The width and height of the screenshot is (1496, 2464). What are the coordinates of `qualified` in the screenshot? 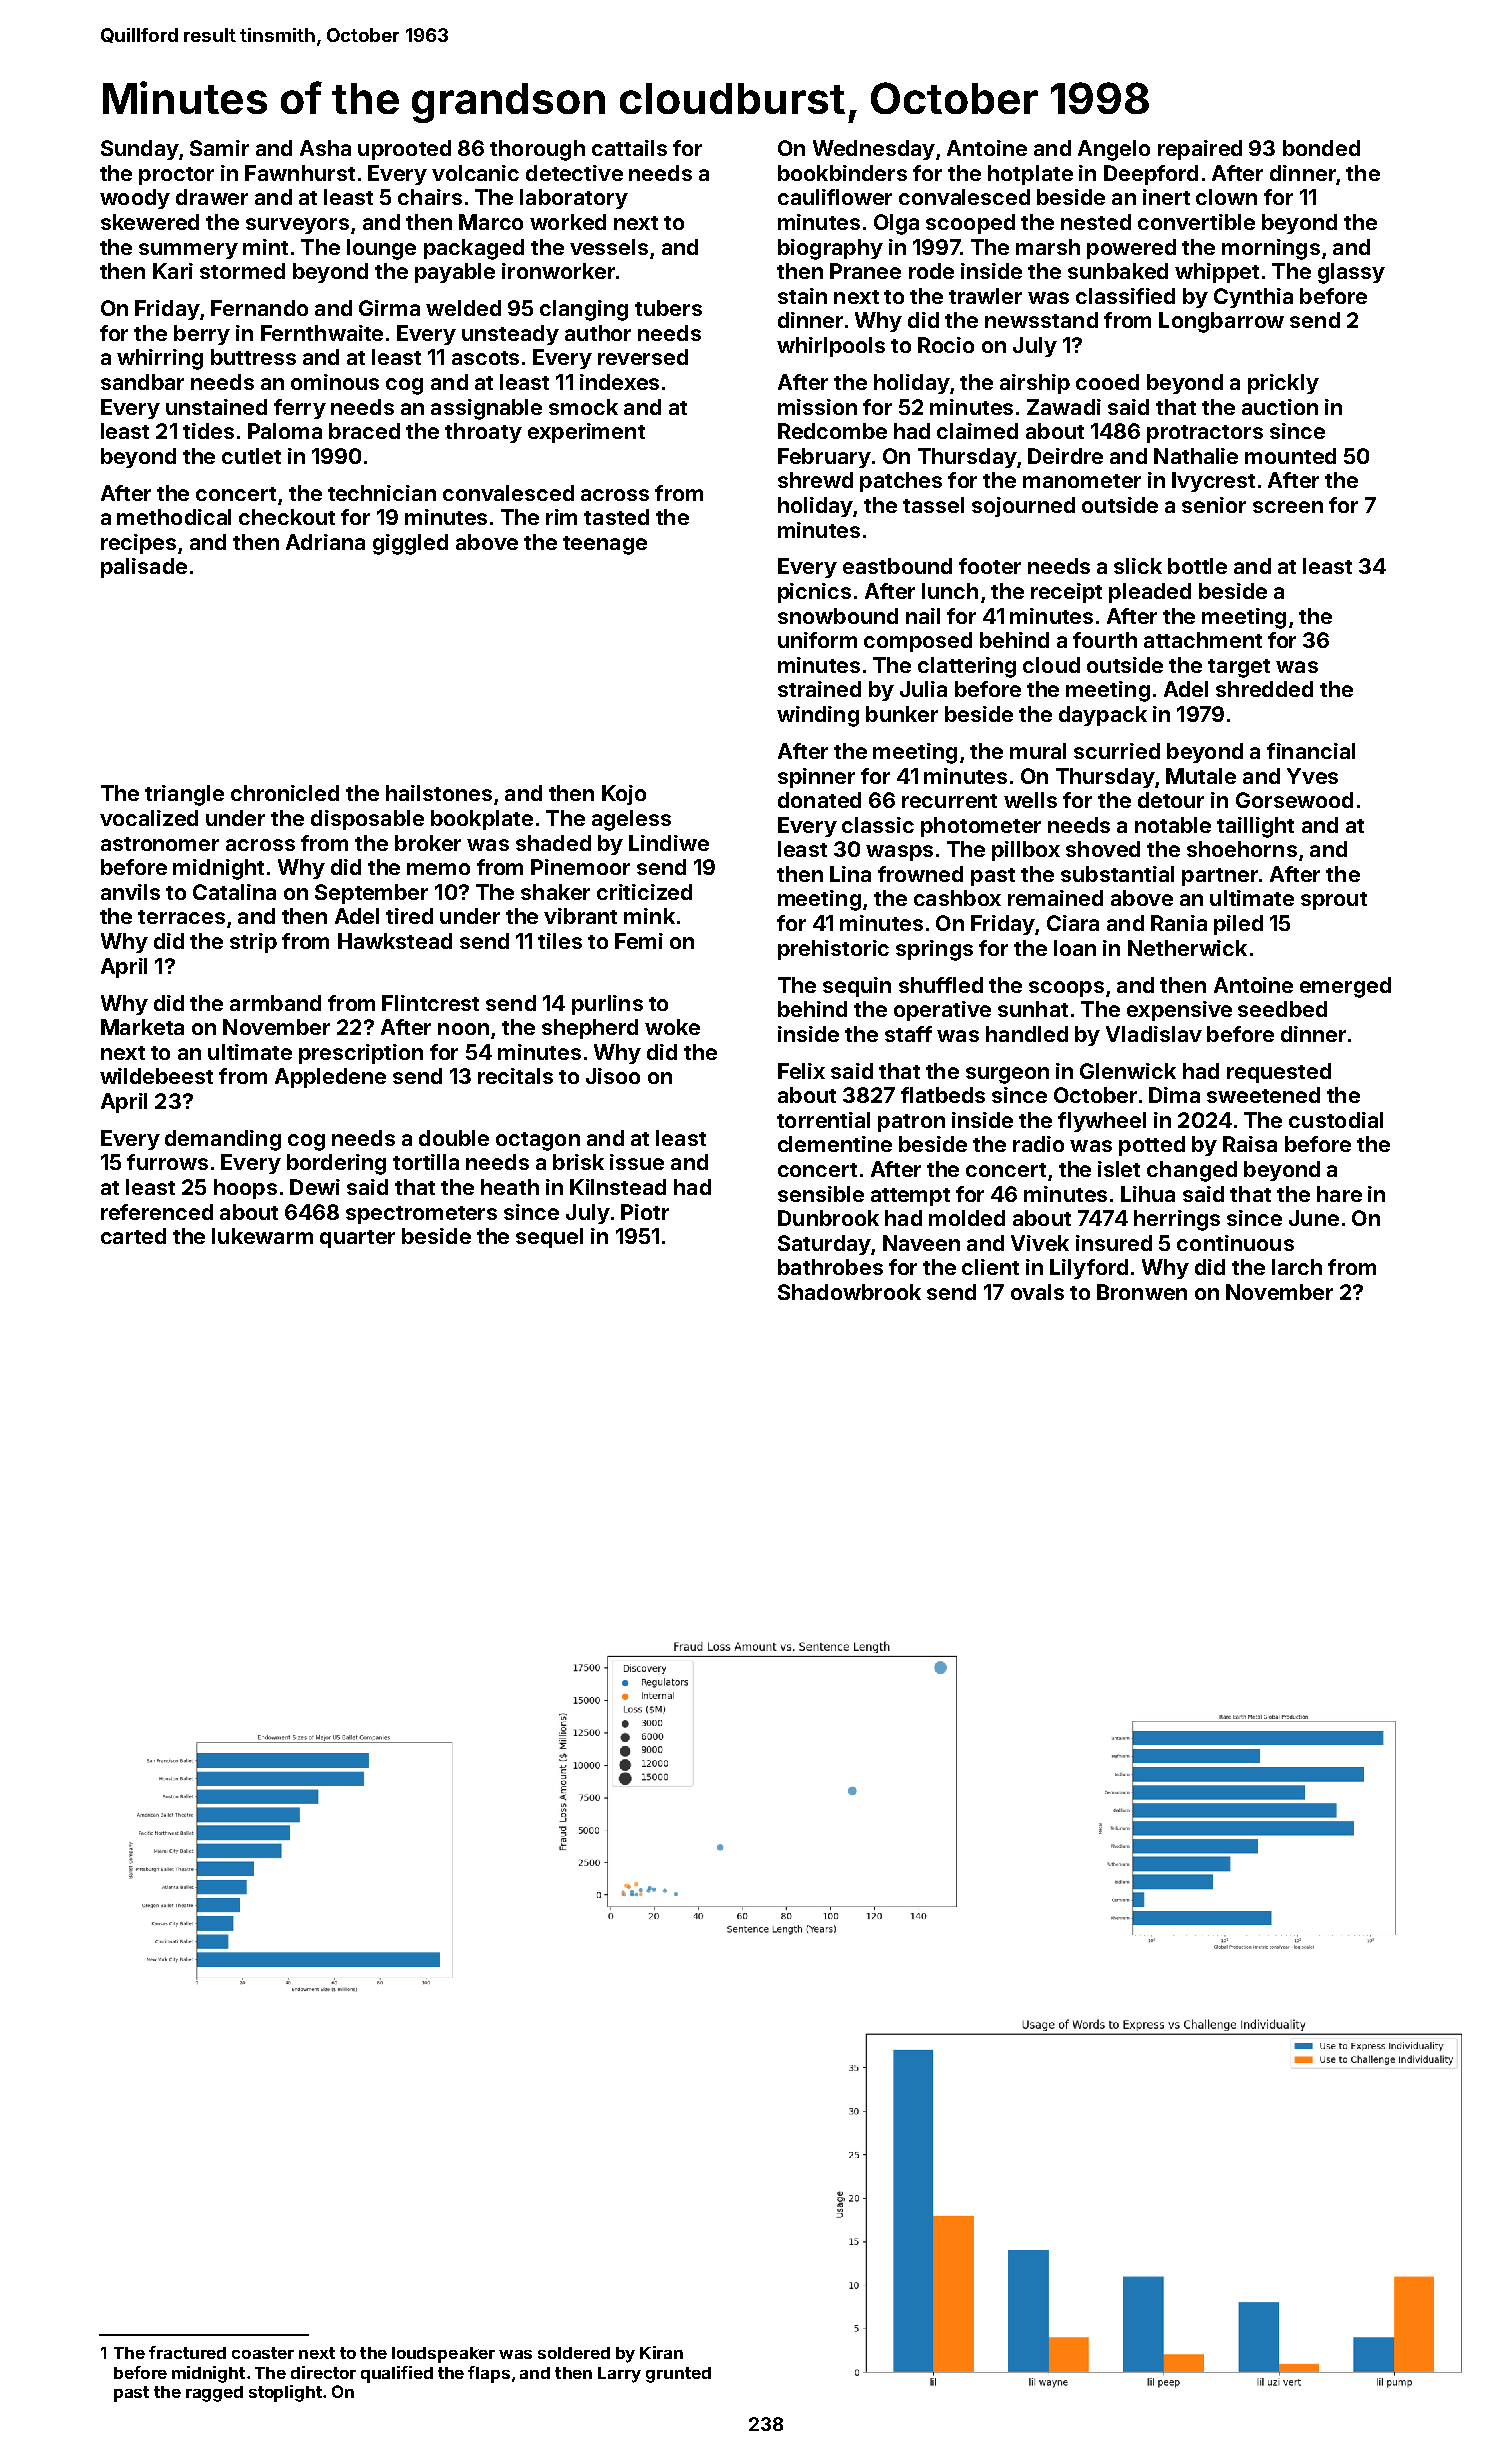 It's located at (397, 2374).
